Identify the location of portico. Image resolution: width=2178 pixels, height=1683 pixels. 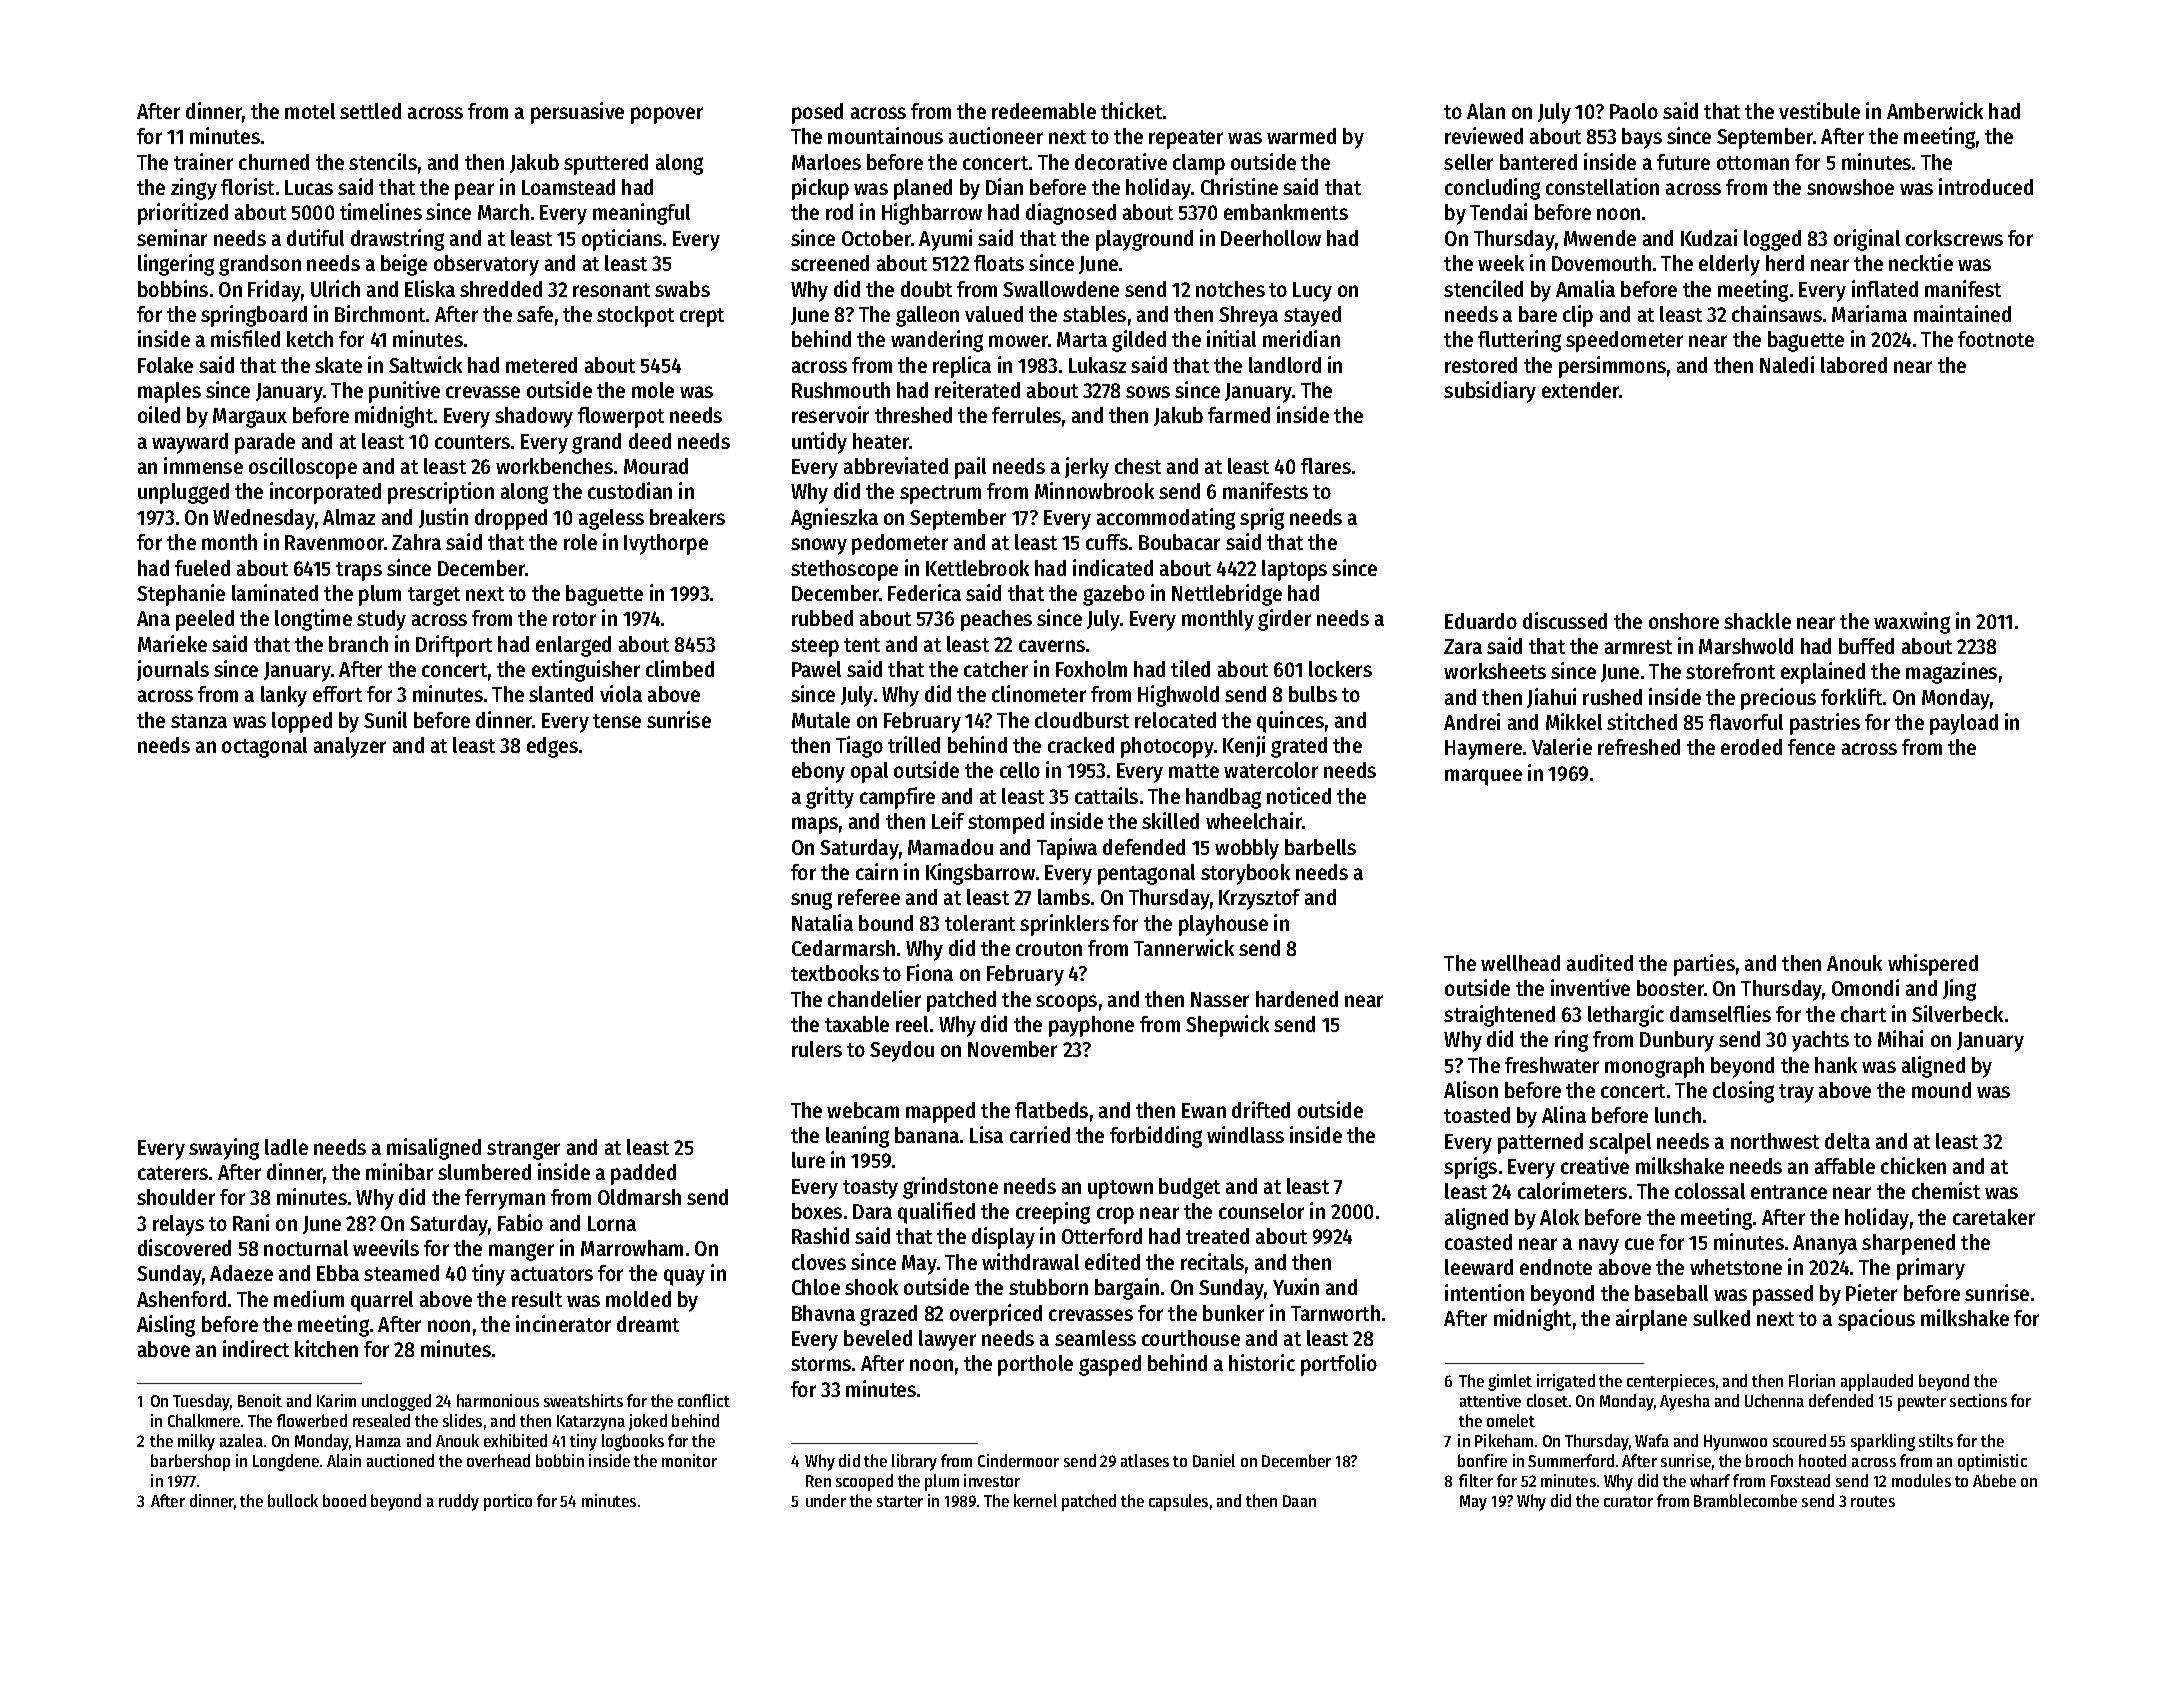
(508, 1502).
